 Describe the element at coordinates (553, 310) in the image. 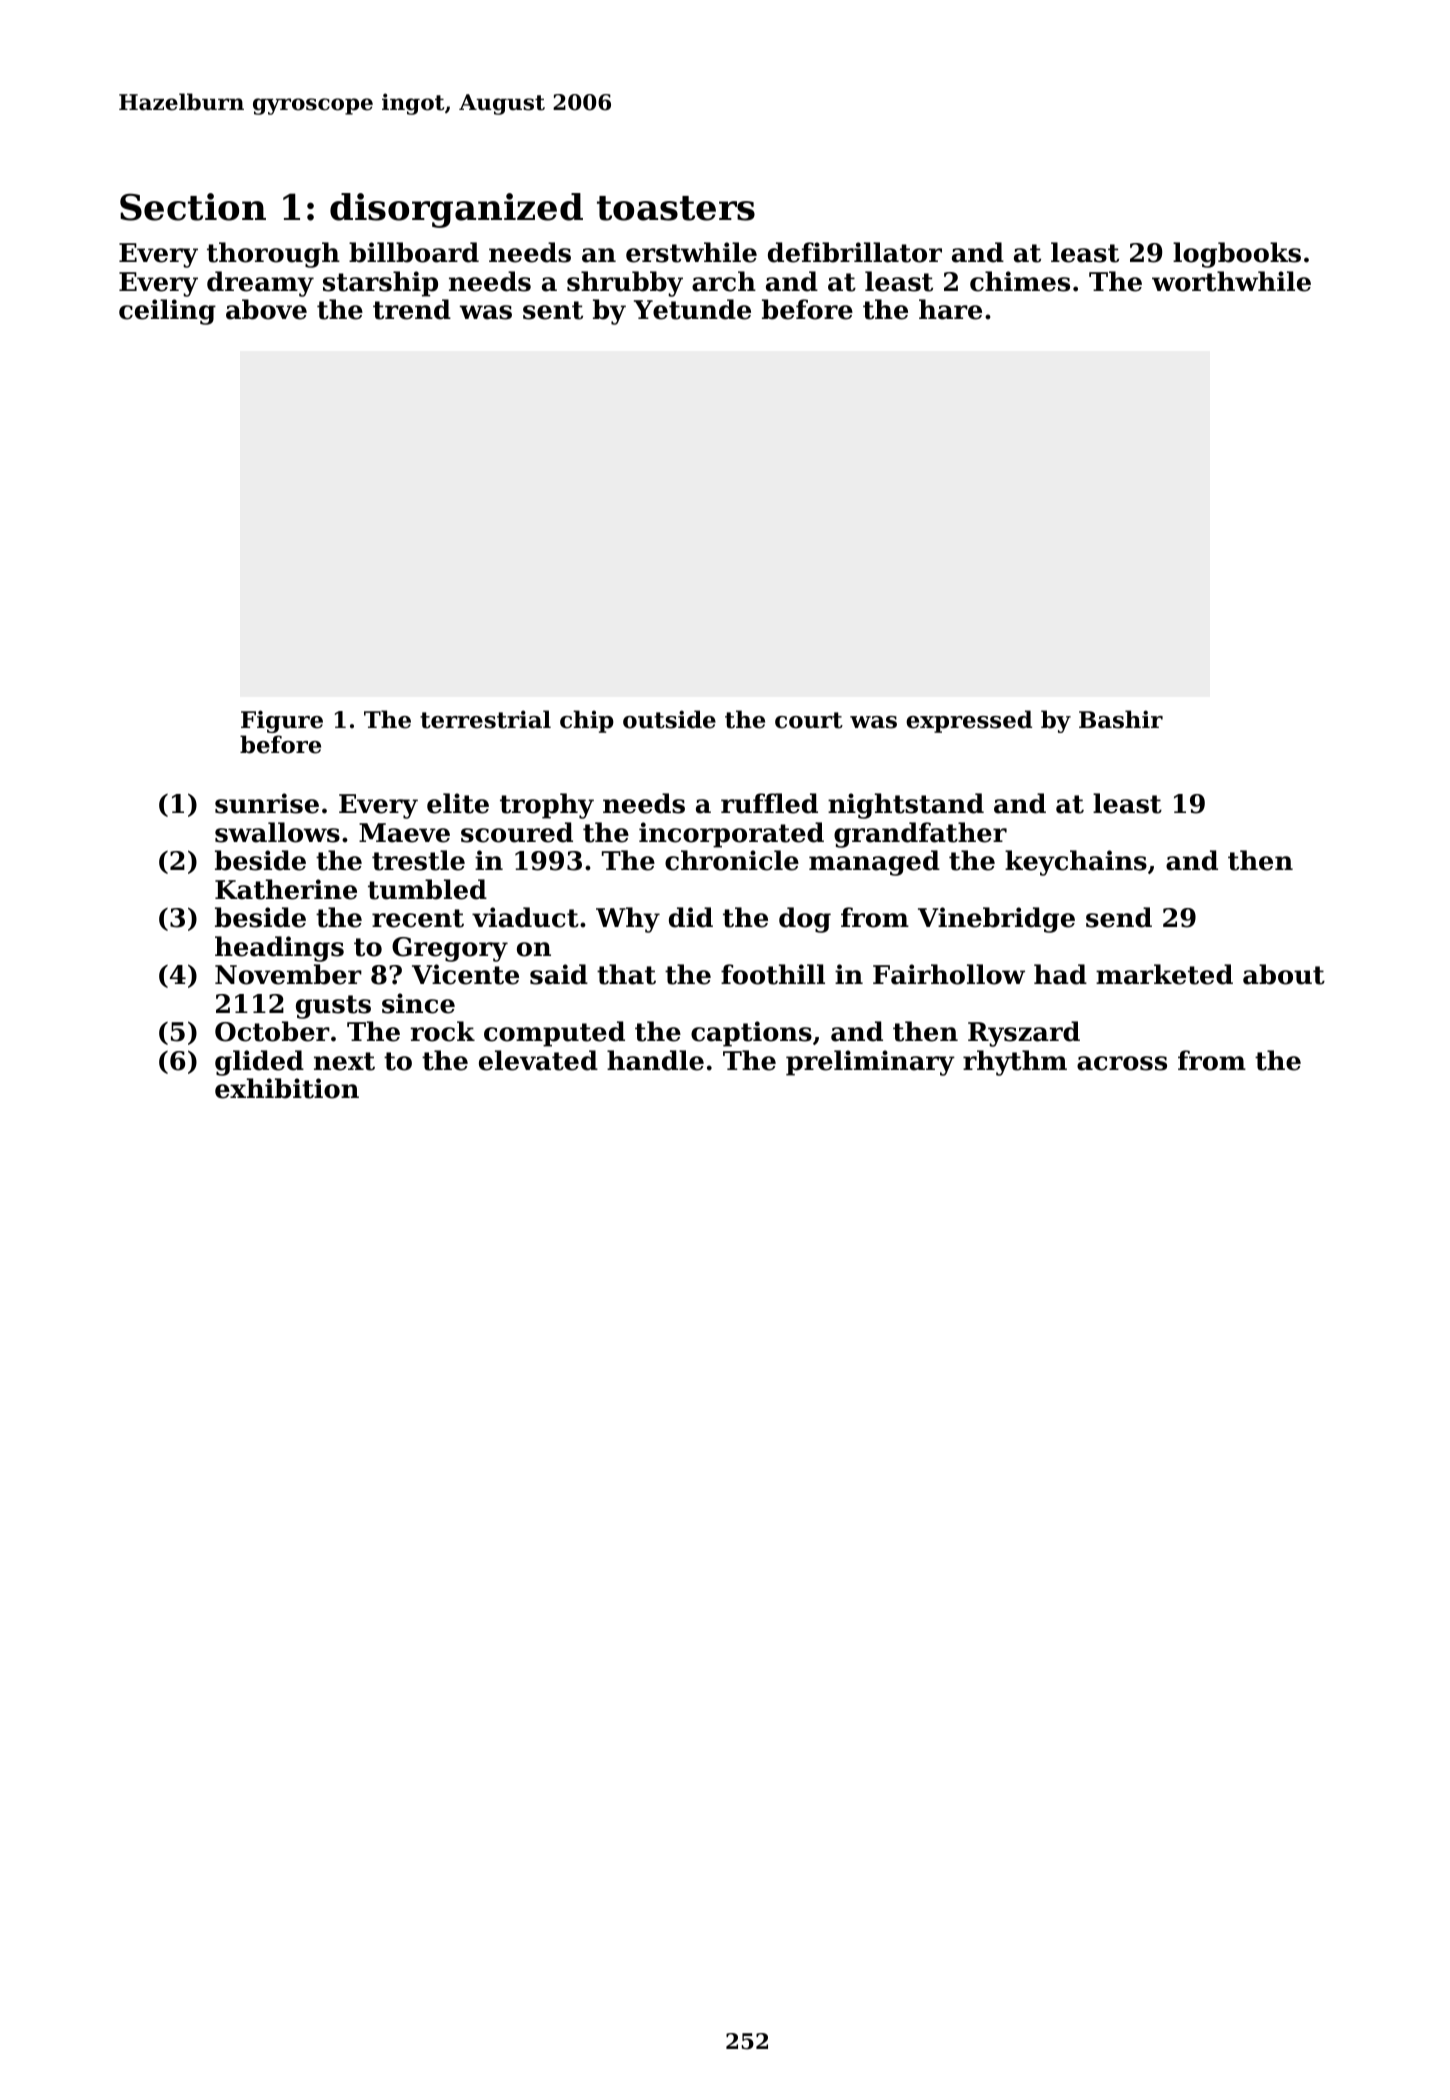

I see `sent` at that location.
